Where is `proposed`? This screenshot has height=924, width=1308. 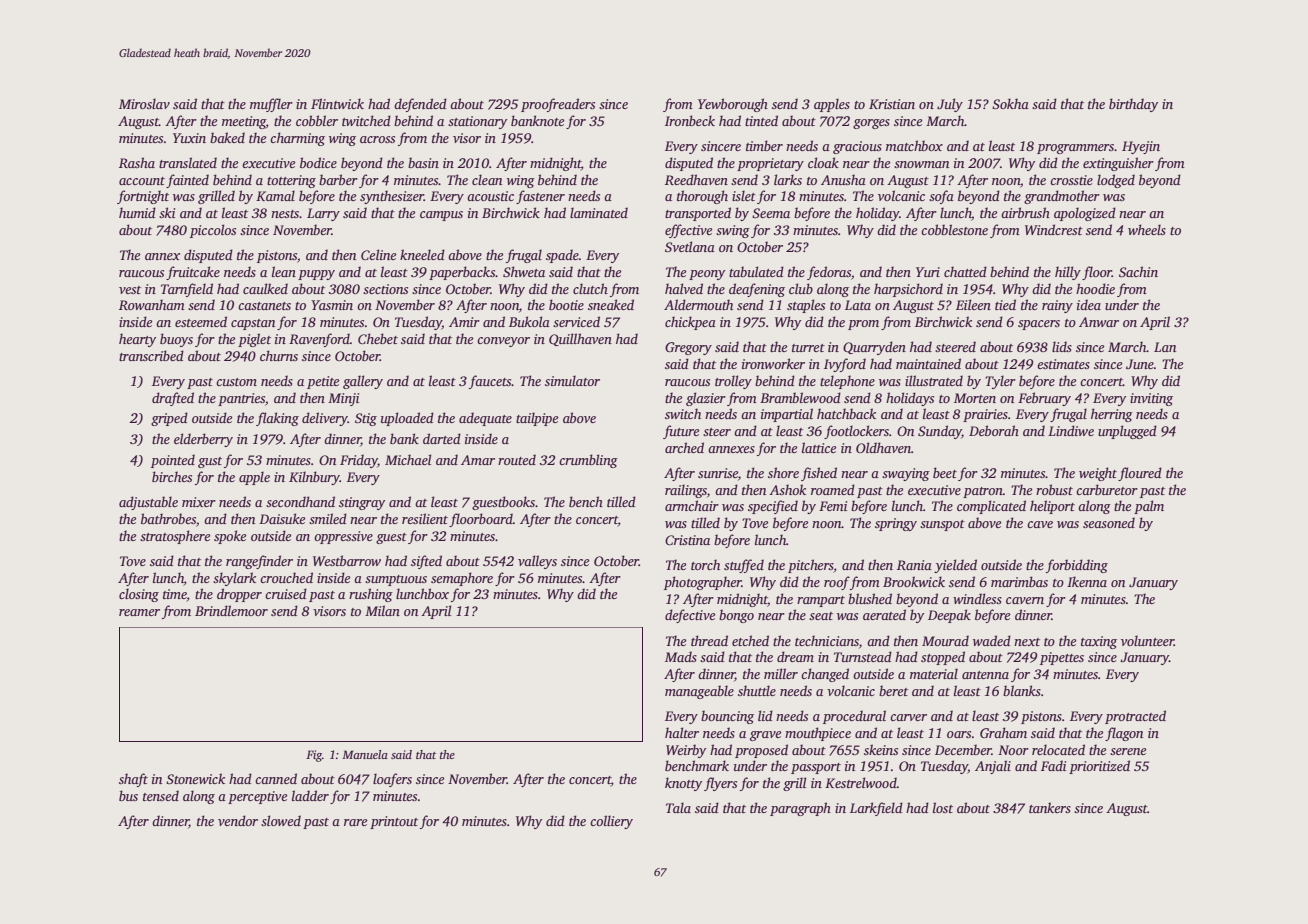 proposed is located at coordinates (761, 751).
